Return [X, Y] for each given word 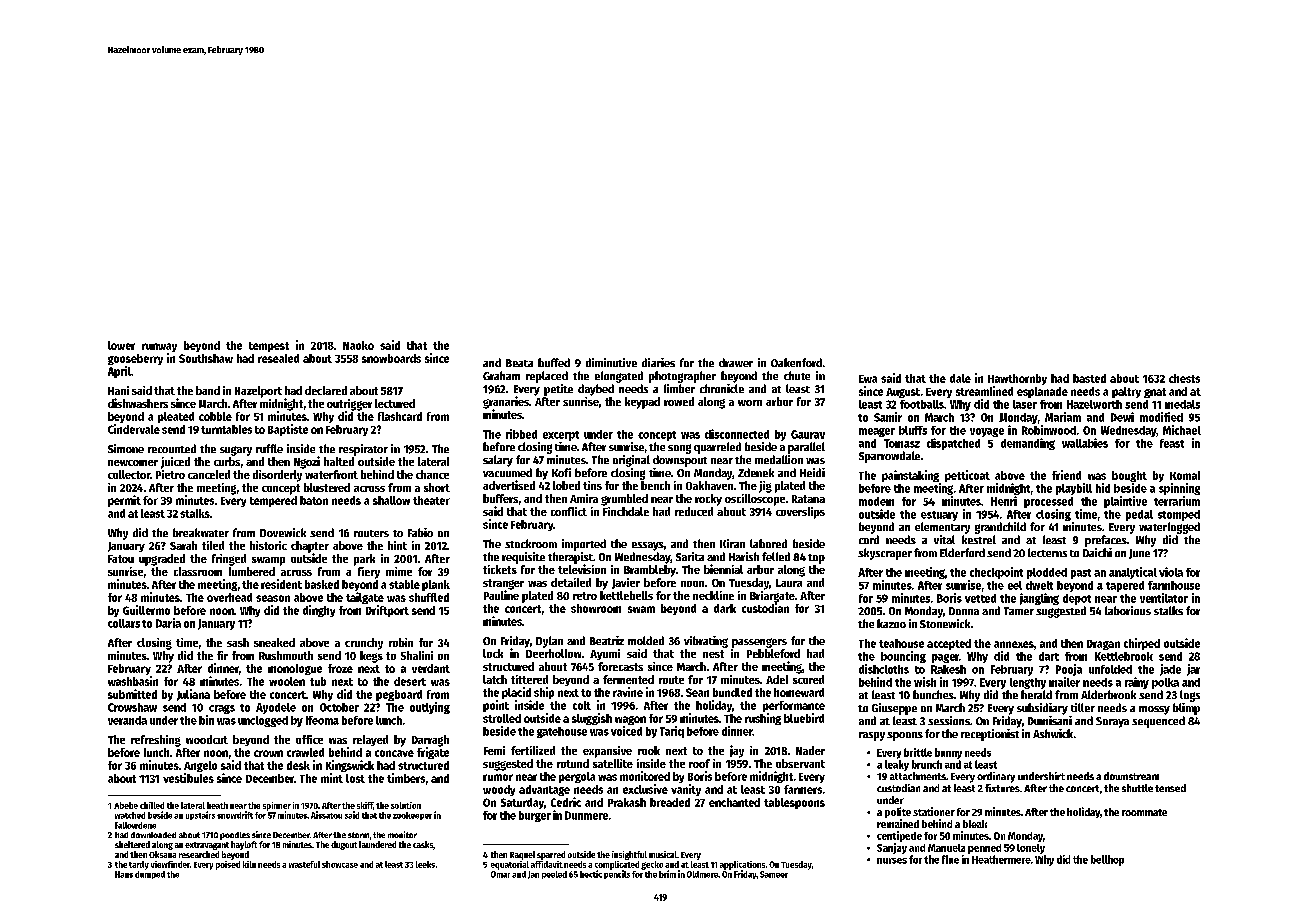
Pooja [1069, 670]
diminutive [611, 362]
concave [394, 753]
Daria [168, 623]
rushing [763, 719]
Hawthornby [1017, 379]
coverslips [800, 513]
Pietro [170, 474]
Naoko [358, 345]
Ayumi [605, 654]
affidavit [547, 864]
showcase [340, 864]
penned [984, 849]
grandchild [1000, 528]
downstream [1131, 776]
